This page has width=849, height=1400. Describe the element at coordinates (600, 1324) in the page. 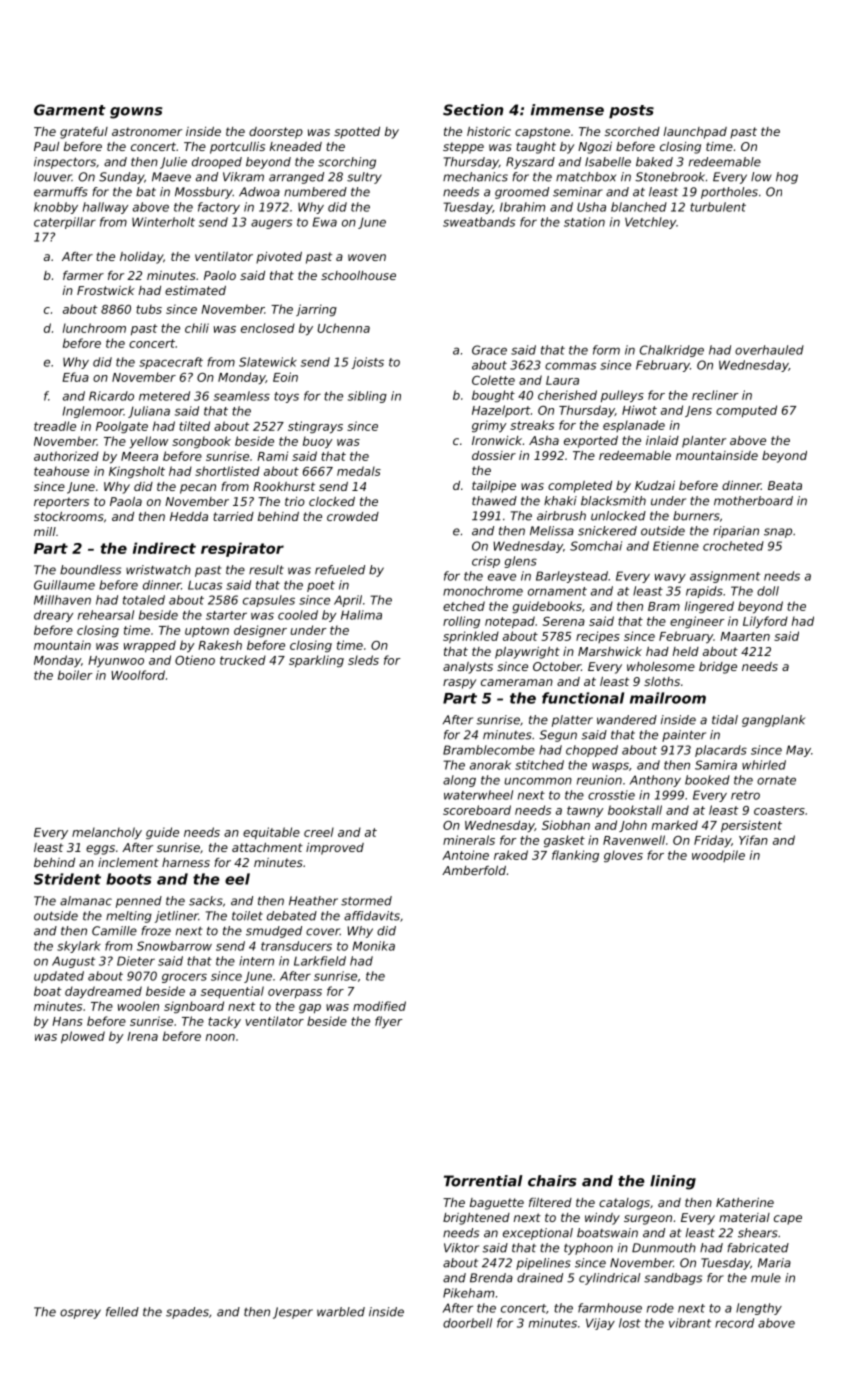

I see `Vijay` at that location.
